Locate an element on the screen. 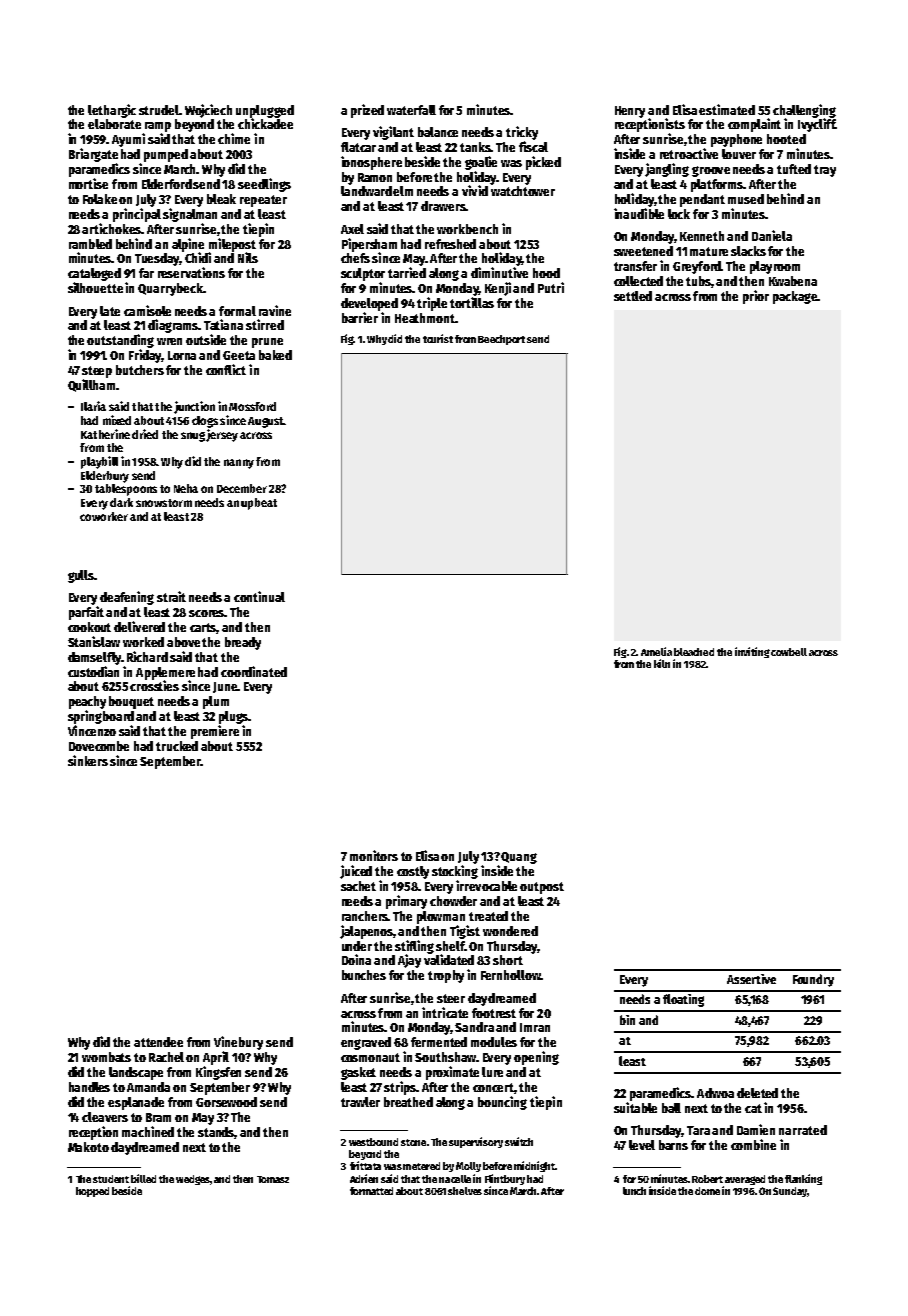 The image size is (908, 1316). baked is located at coordinates (275, 355).
